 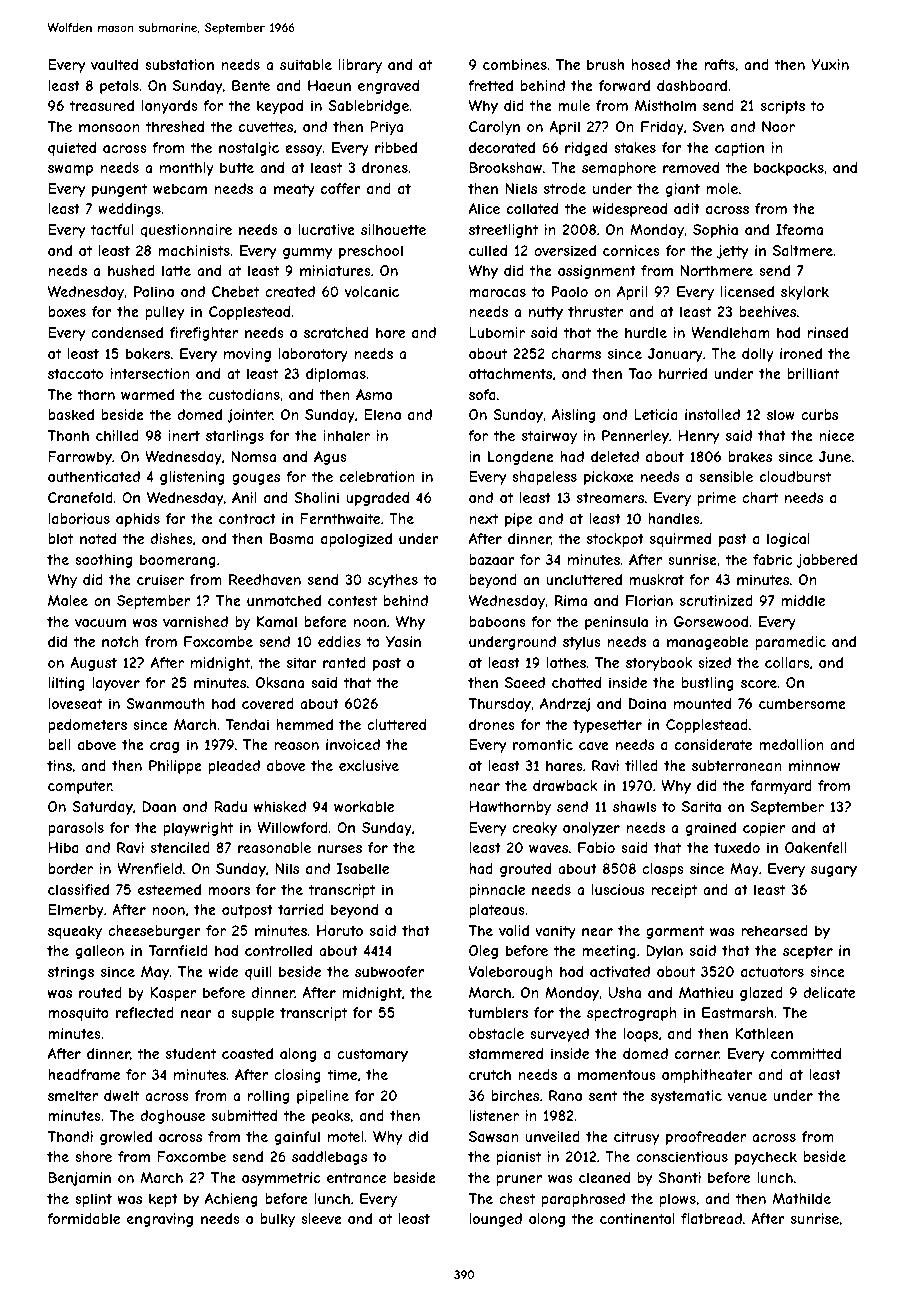 I want to click on Thandi, so click(x=70, y=1136).
